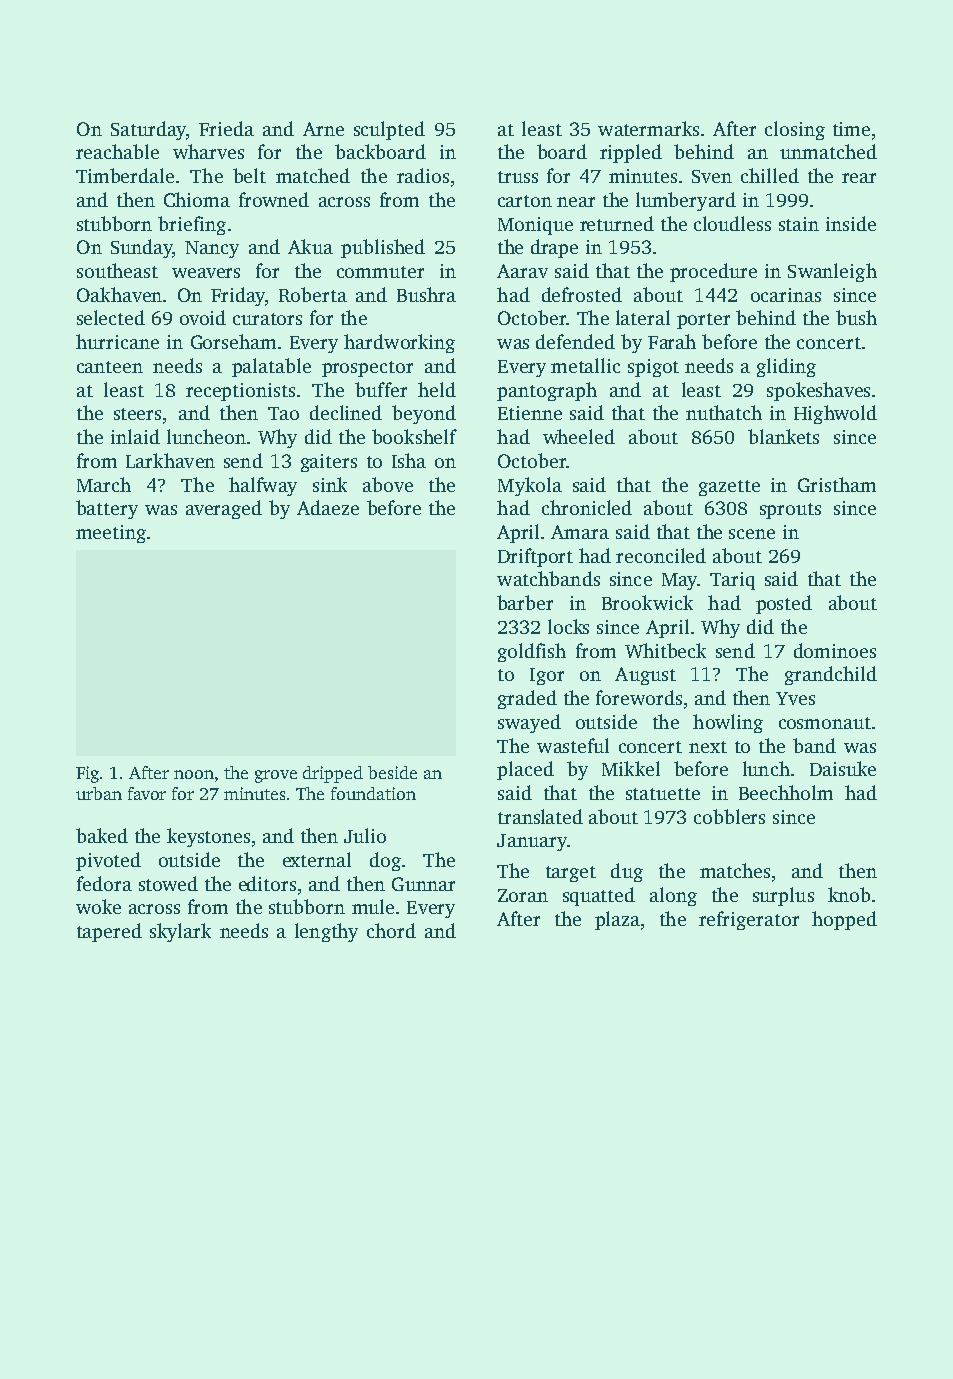 This screenshot has height=1379, width=953. I want to click on plaza, so click(617, 920).
